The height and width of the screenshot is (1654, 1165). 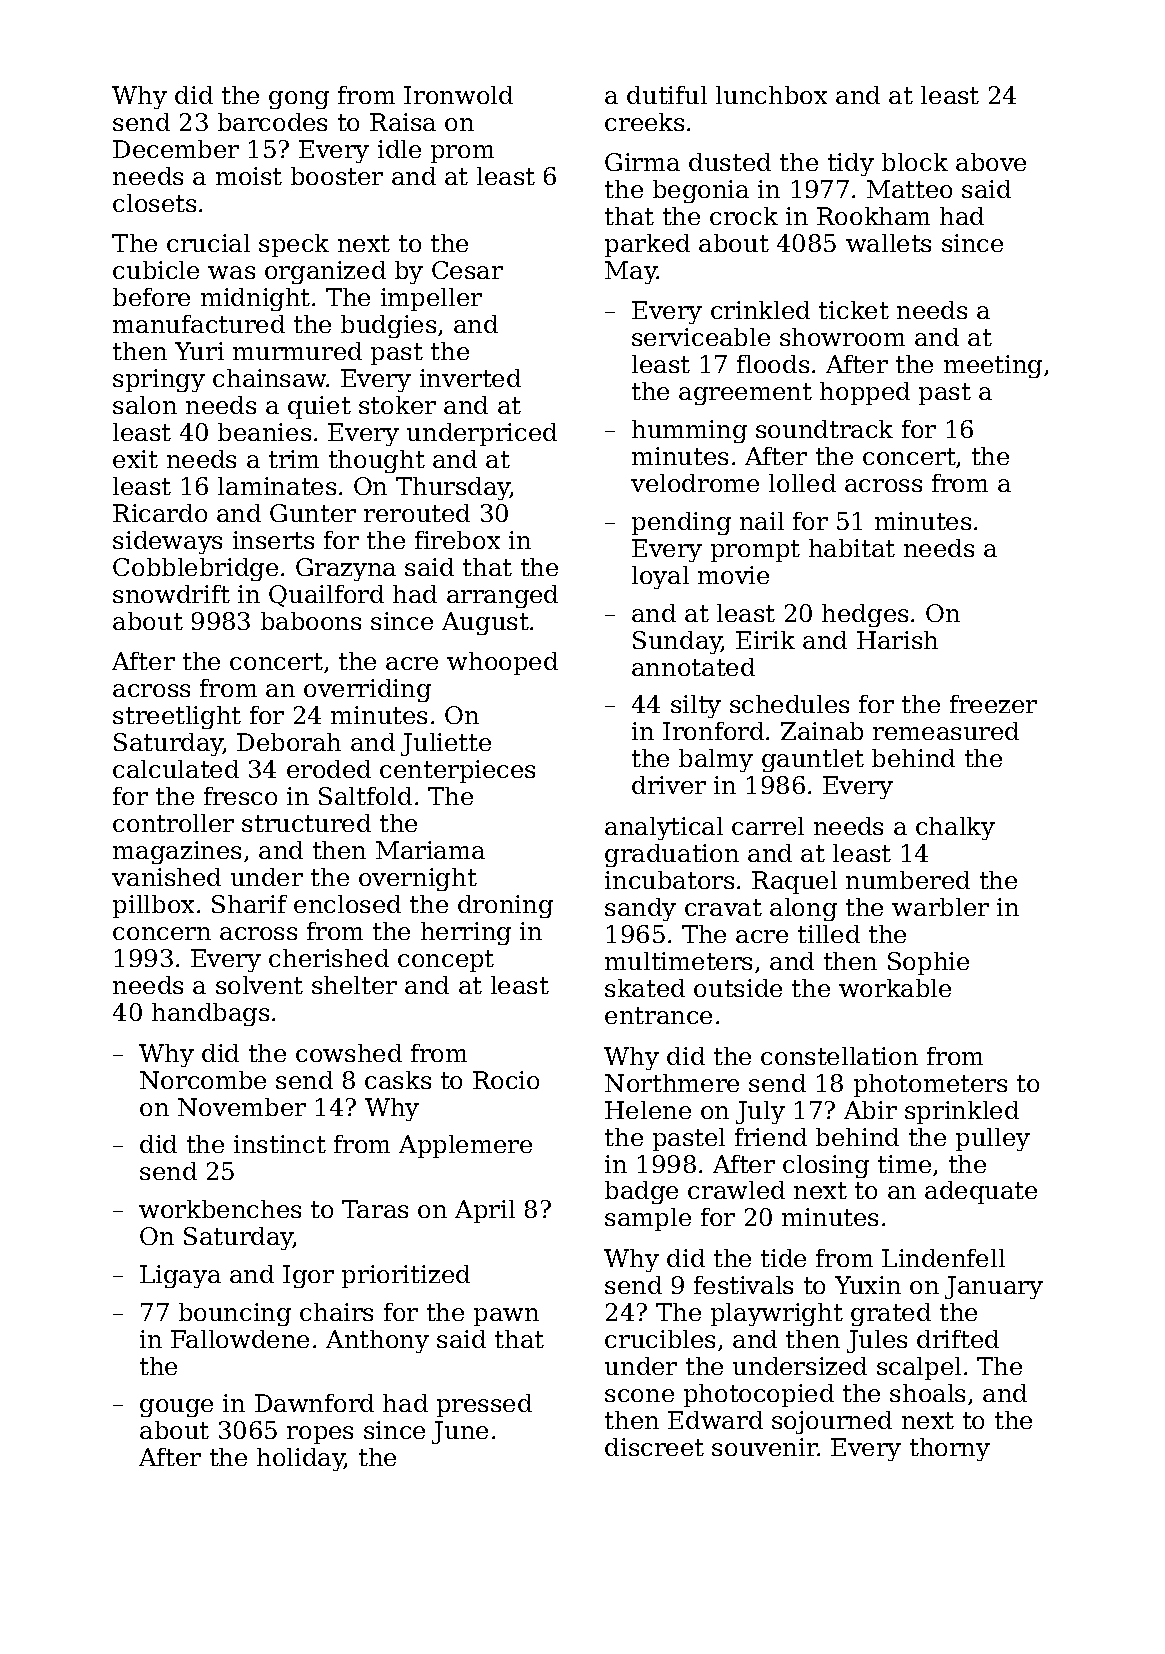 I want to click on above, so click(x=991, y=162).
